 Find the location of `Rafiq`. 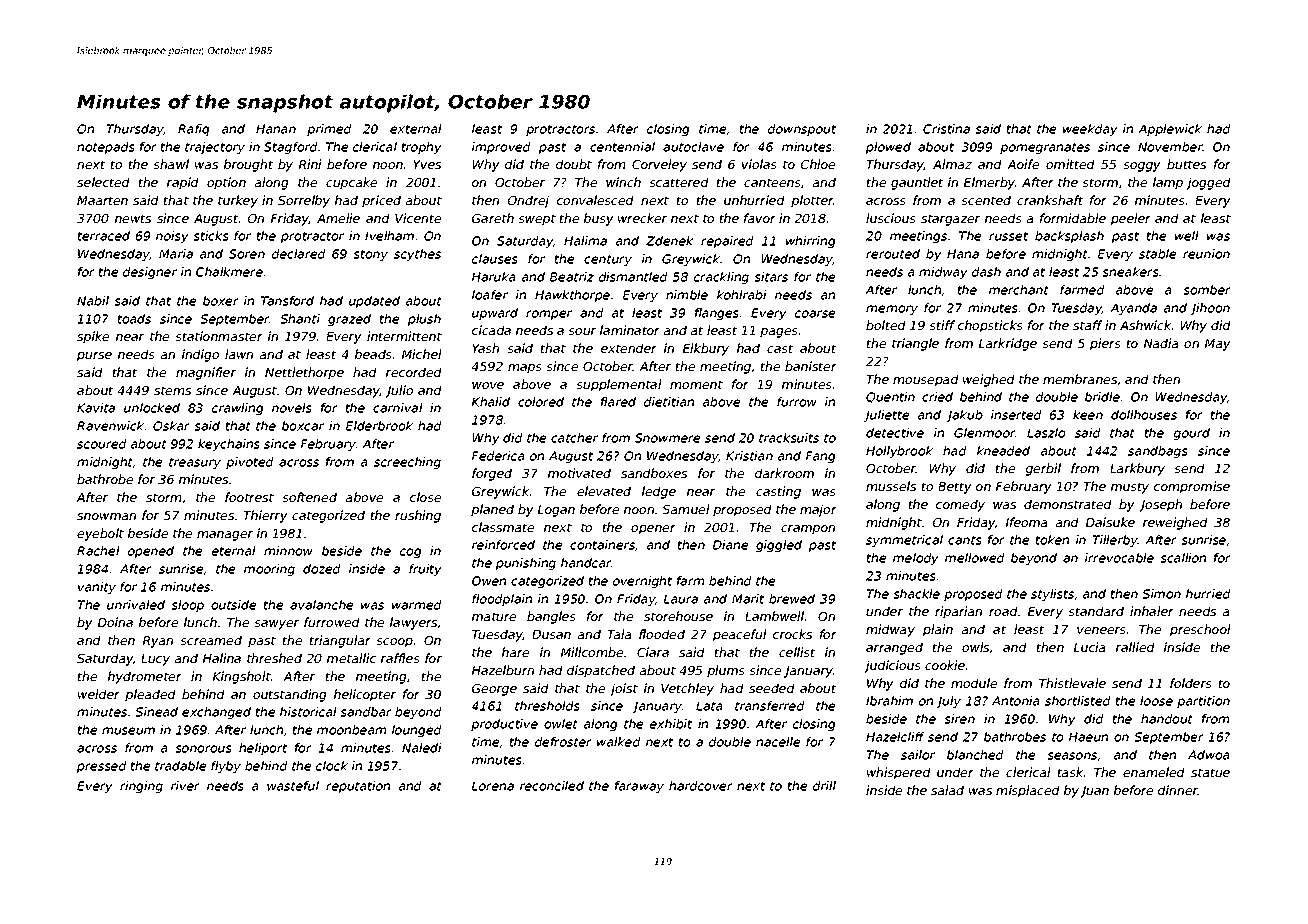

Rafiq is located at coordinates (194, 130).
